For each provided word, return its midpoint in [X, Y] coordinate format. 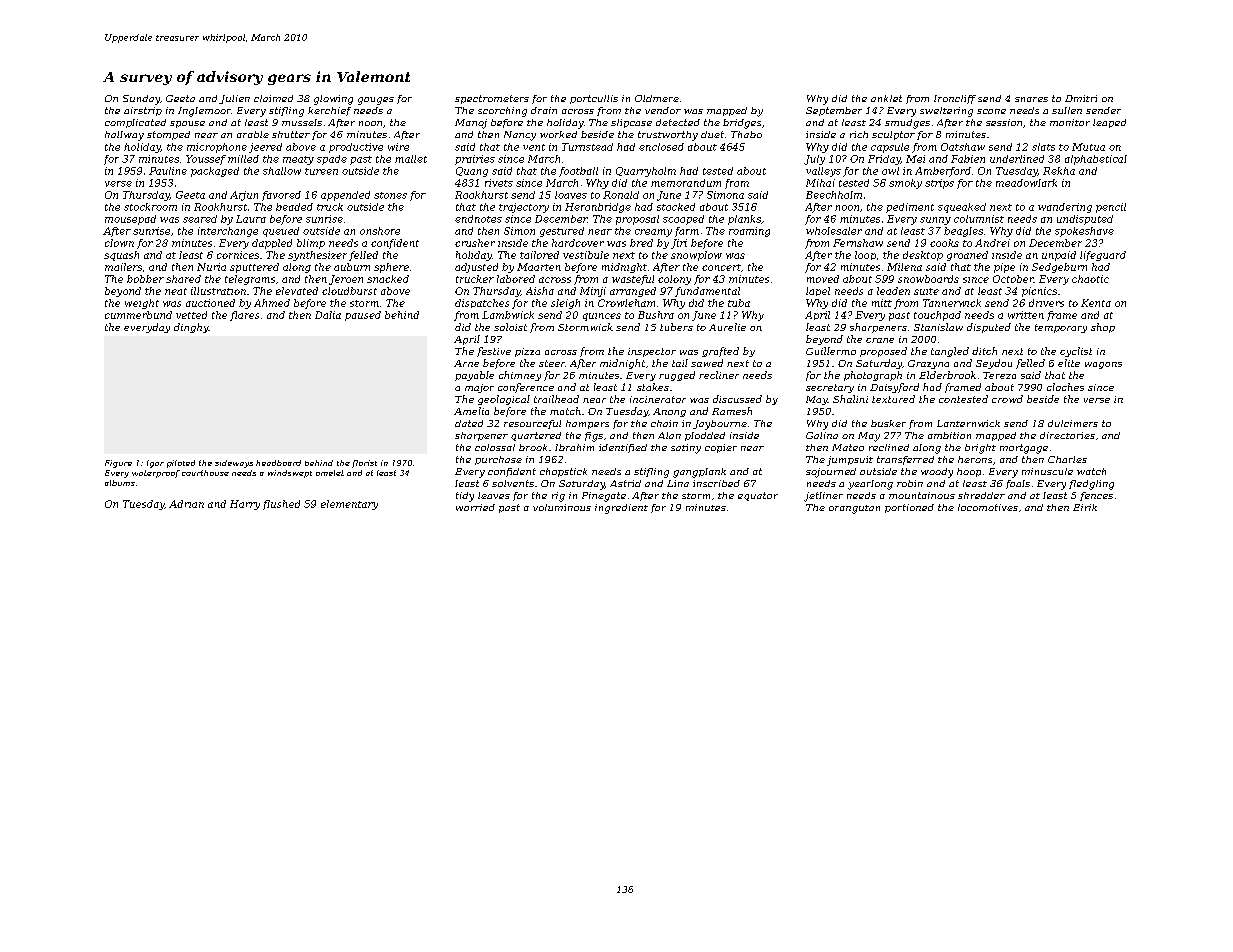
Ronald [621, 195]
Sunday [141, 100]
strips [939, 184]
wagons [1103, 365]
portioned [909, 508]
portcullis [594, 99]
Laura [251, 219]
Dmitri [1081, 98]
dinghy [191, 328]
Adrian [186, 504]
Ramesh [732, 411]
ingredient [621, 509]
